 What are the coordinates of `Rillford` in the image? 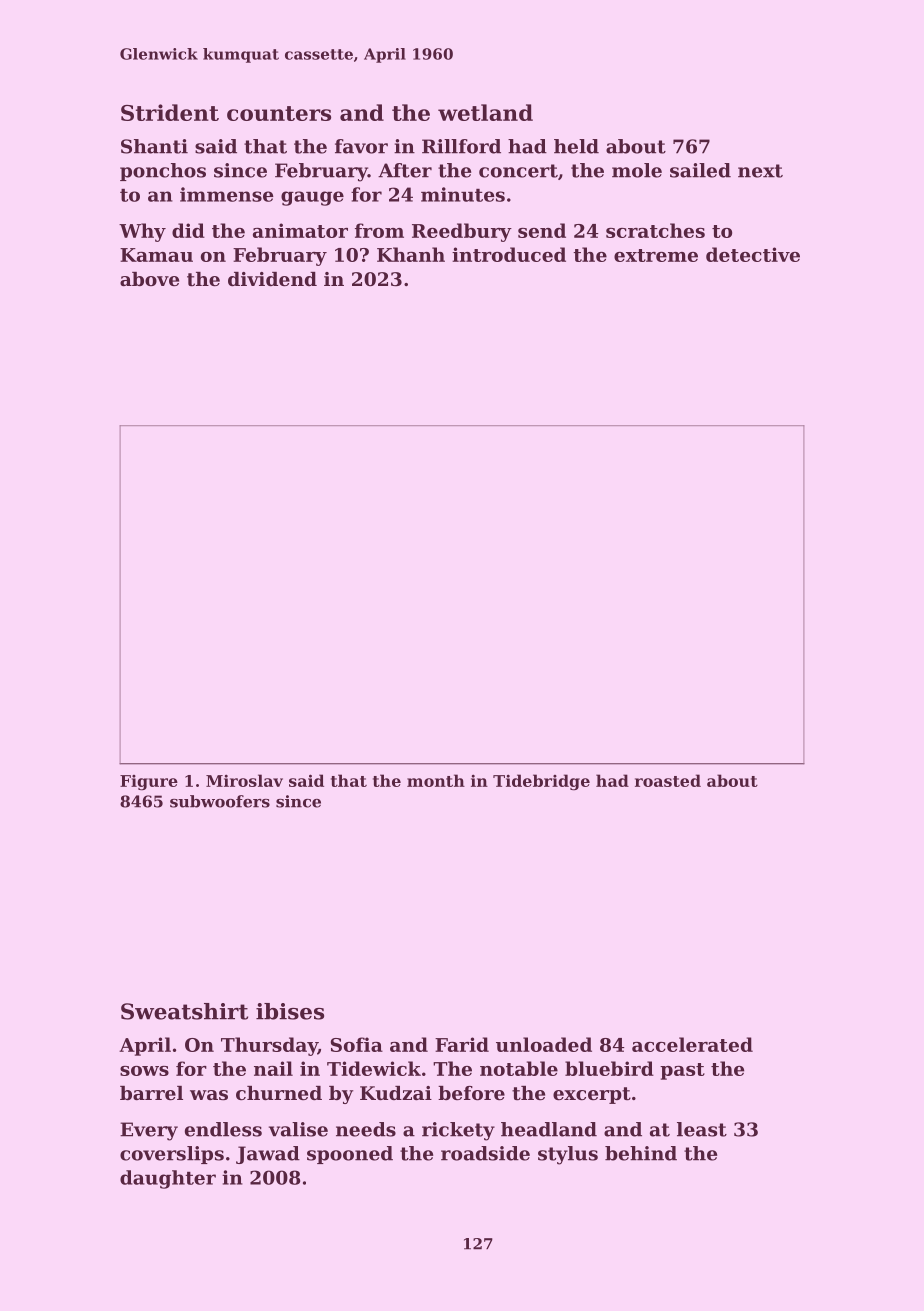 It's located at (461, 146).
